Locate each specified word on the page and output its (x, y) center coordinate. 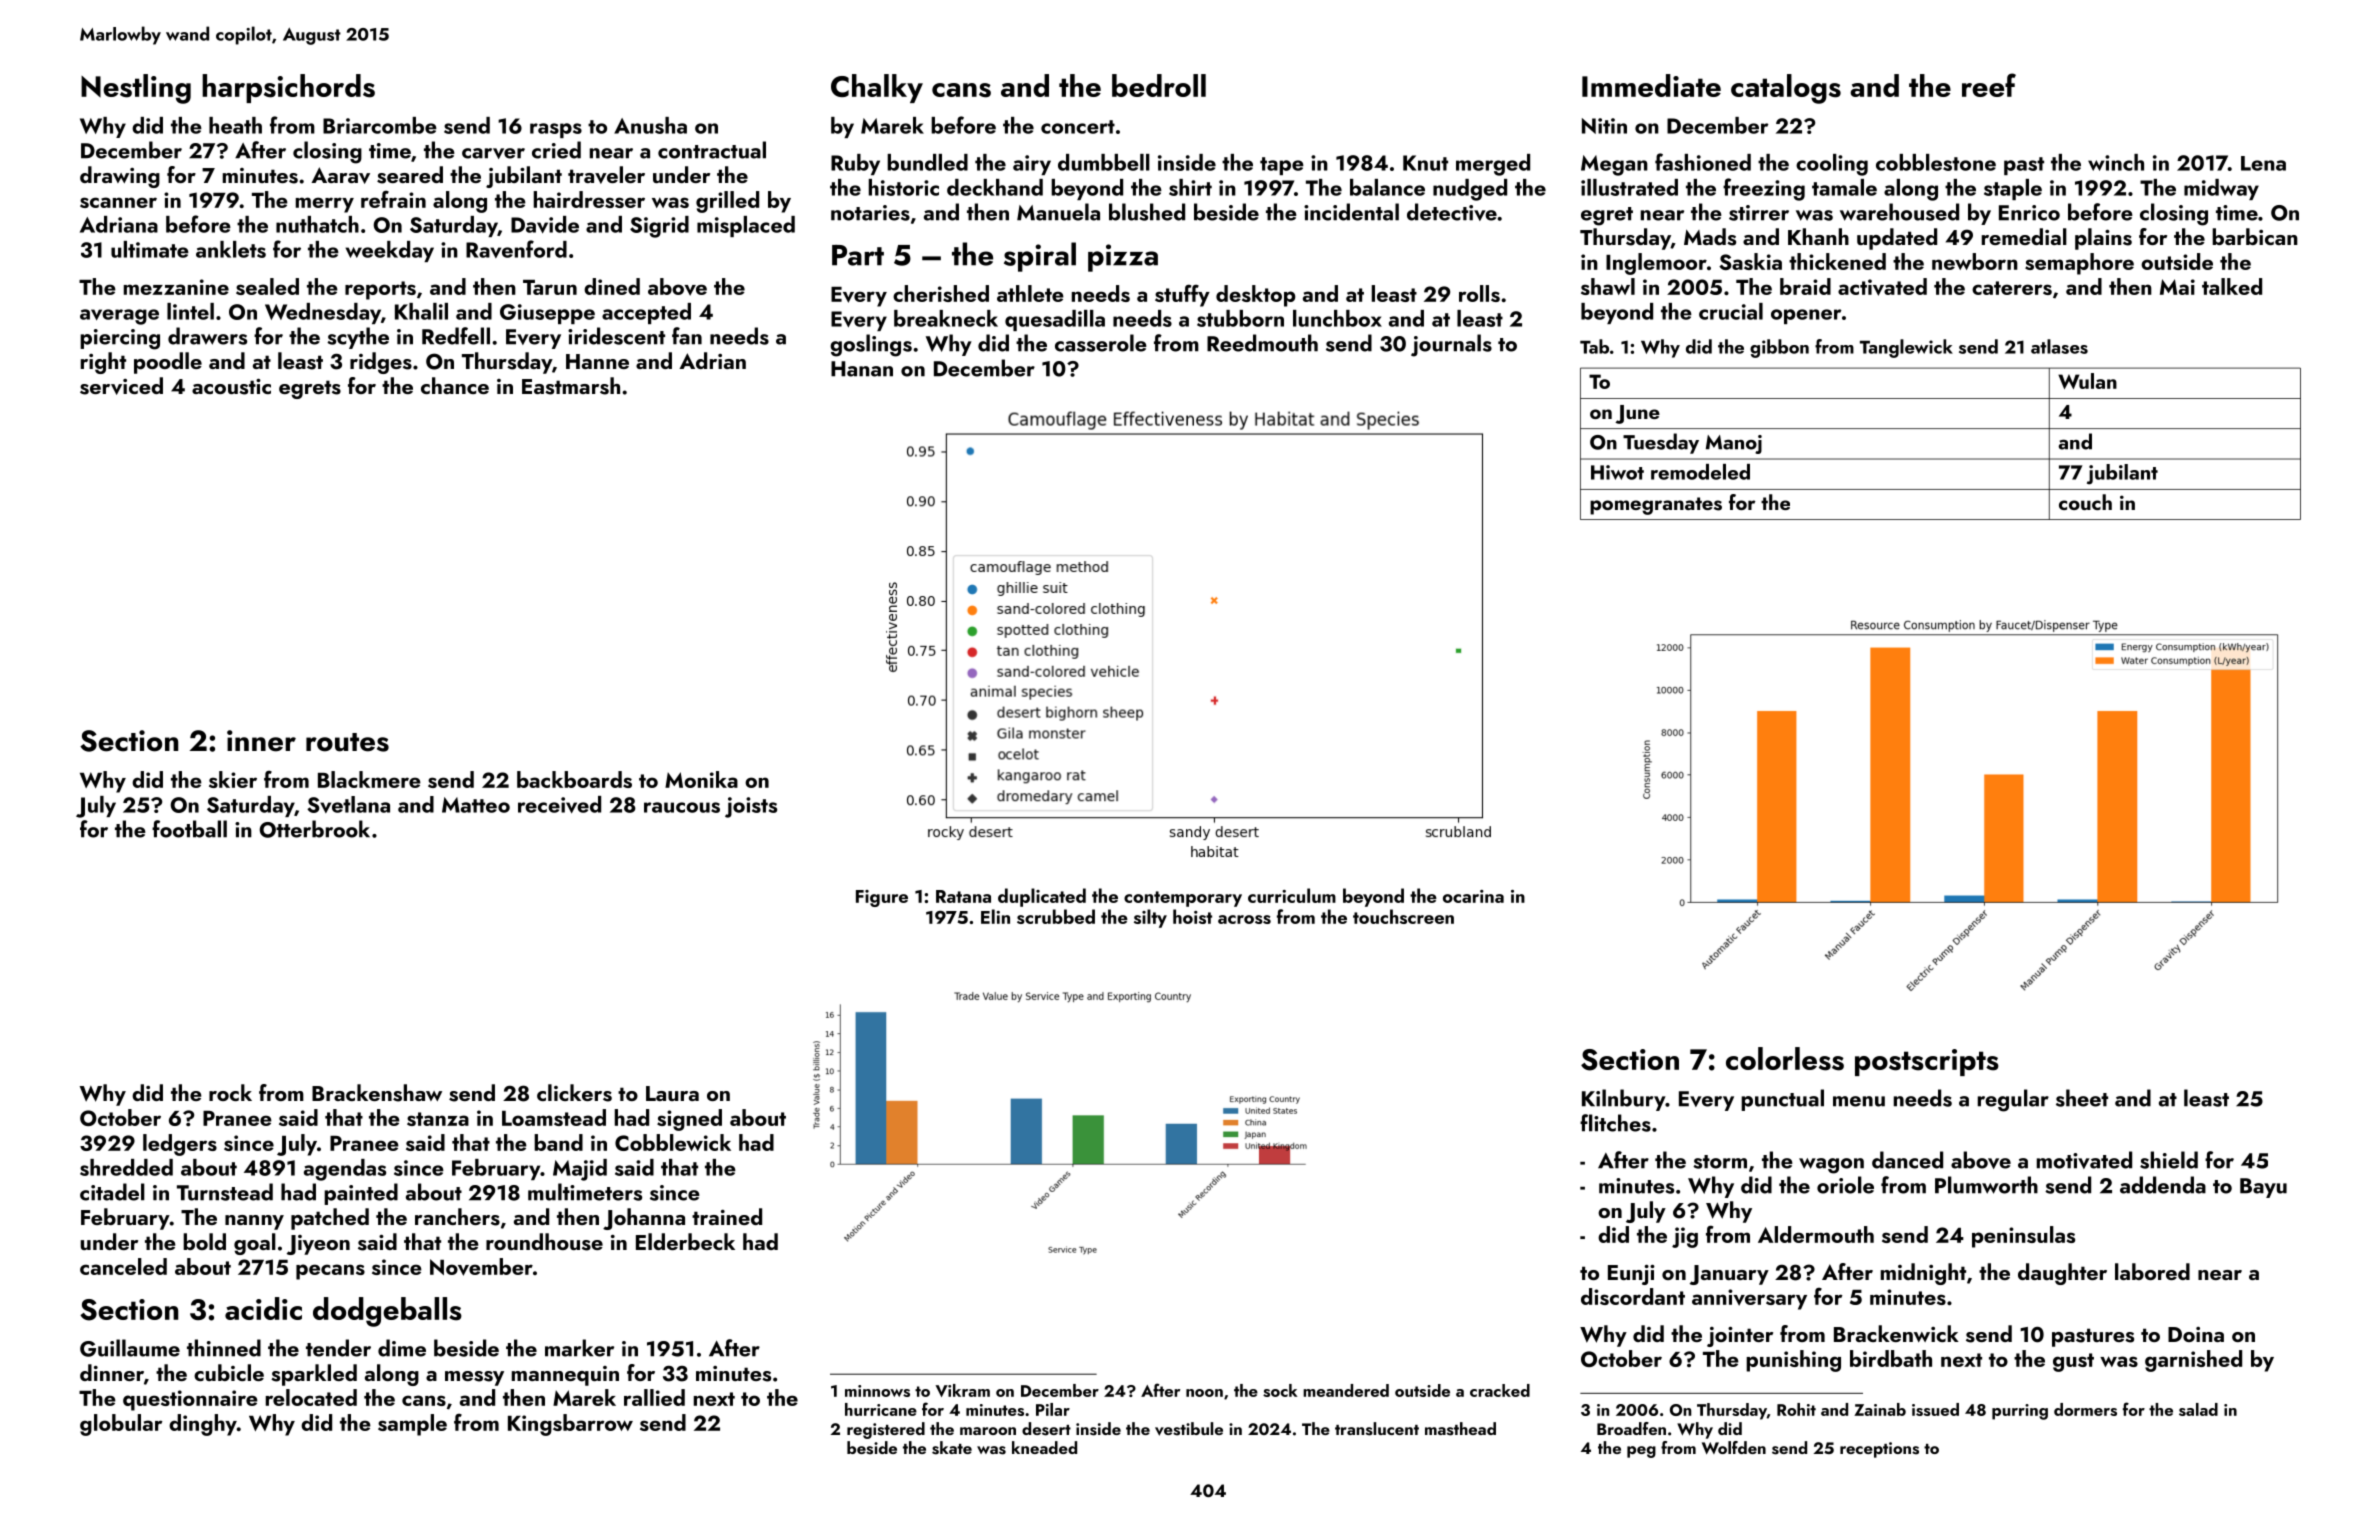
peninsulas (2023, 1237)
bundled (927, 162)
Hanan (862, 369)
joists (751, 807)
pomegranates (1656, 506)
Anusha (650, 125)
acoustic (231, 387)
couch (2085, 502)
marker (579, 1348)
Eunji (1631, 1275)
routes (347, 742)
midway (2221, 189)
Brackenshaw (377, 1093)
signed (689, 1120)
